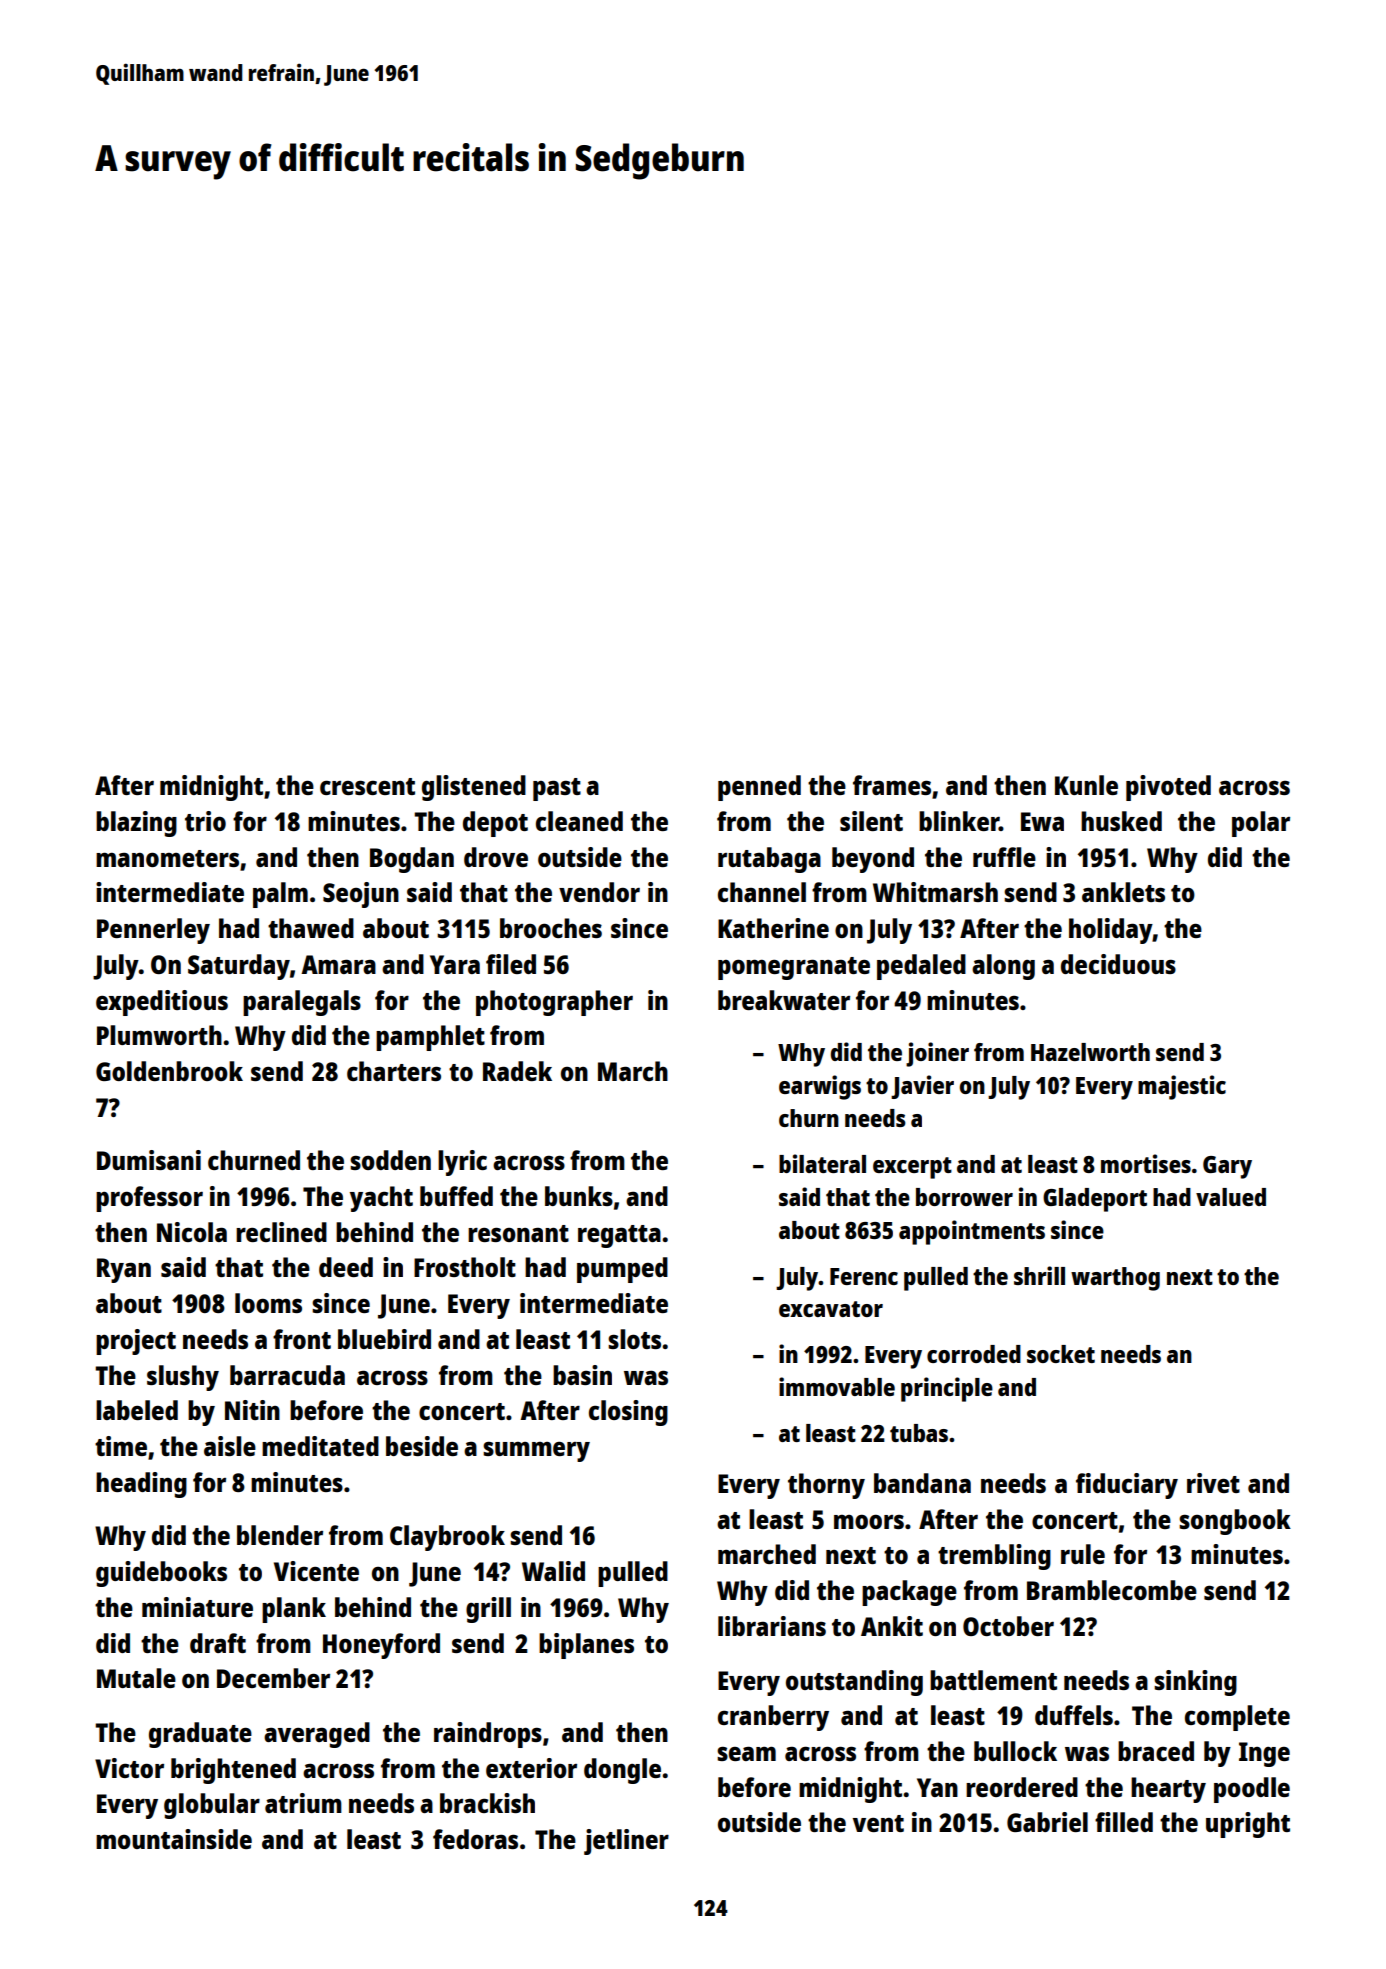 The image size is (1386, 1969). Describe the element at coordinates (367, 786) in the screenshot. I see `crescent` at that location.
